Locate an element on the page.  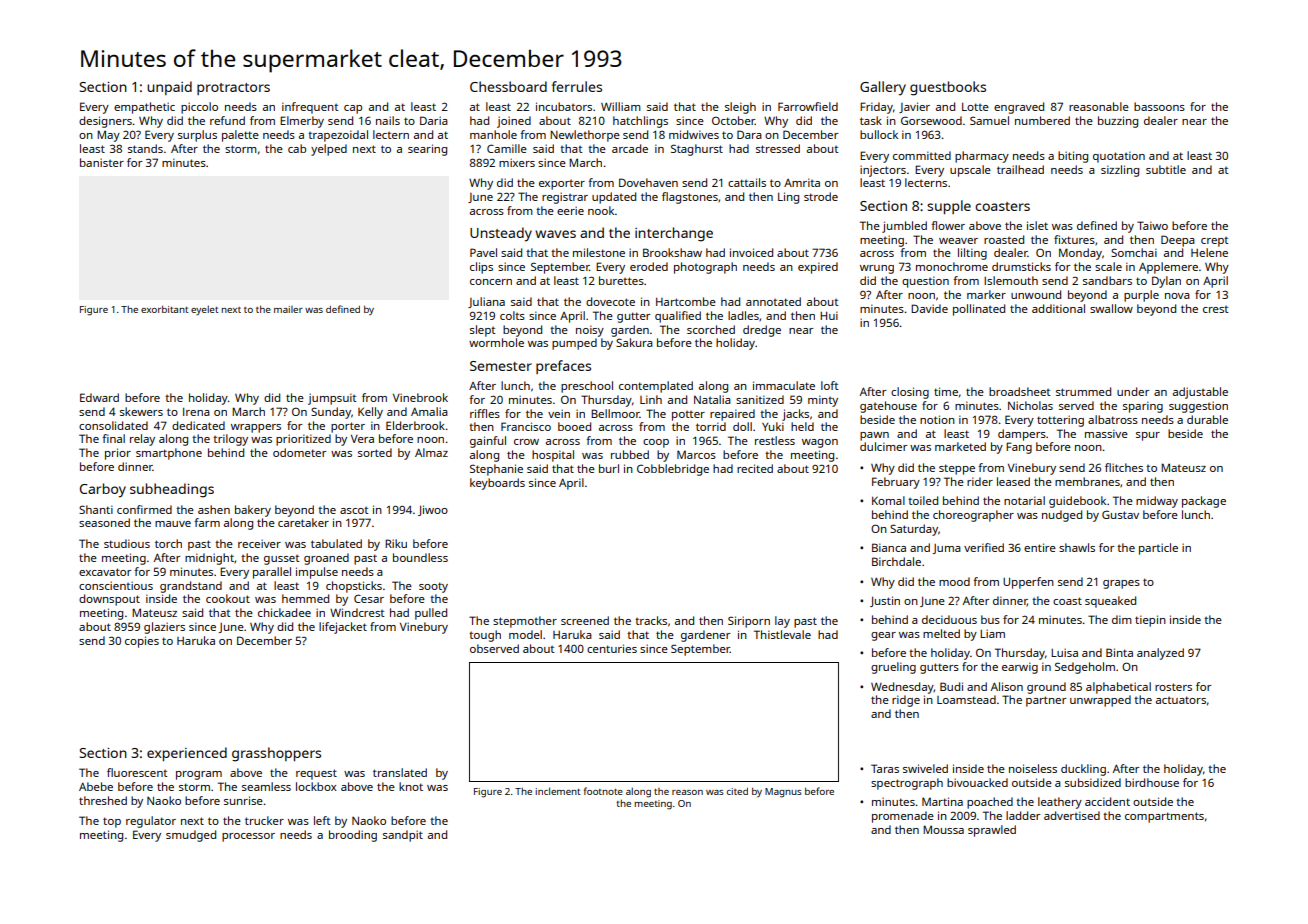
eyelet is located at coordinates (205, 310).
